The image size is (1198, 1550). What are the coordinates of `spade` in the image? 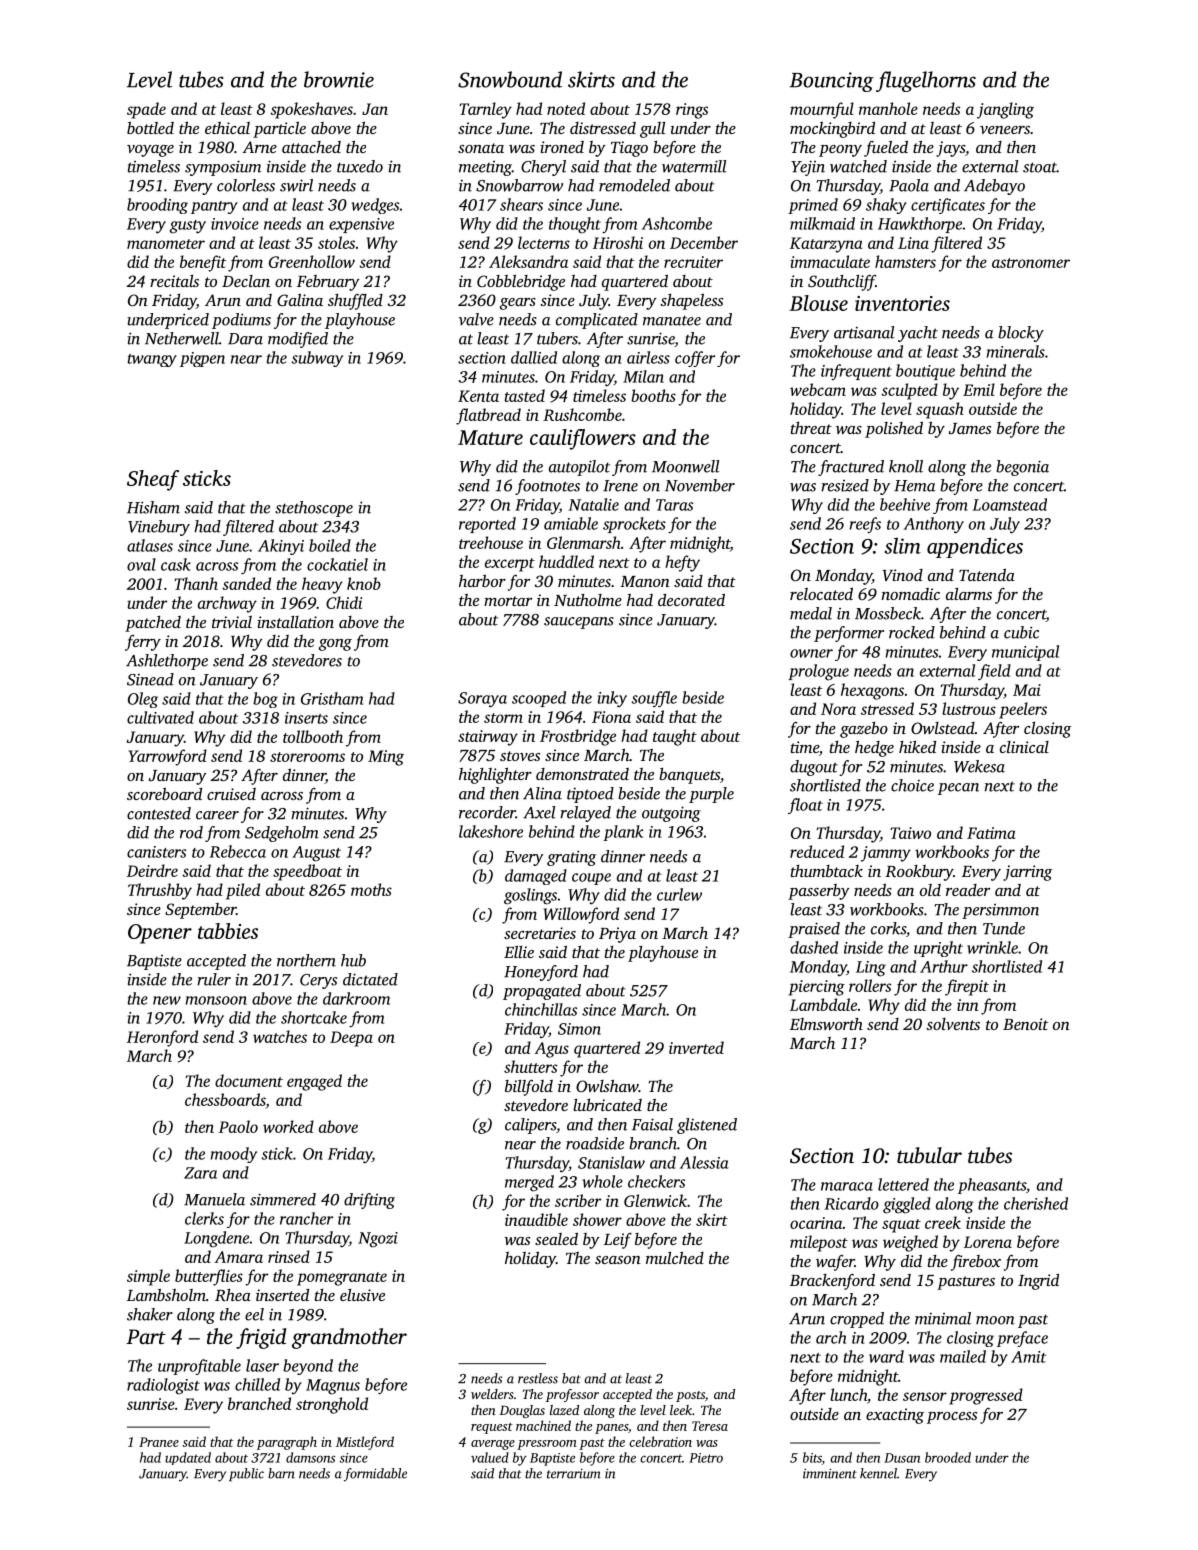 It's located at (146, 110).
